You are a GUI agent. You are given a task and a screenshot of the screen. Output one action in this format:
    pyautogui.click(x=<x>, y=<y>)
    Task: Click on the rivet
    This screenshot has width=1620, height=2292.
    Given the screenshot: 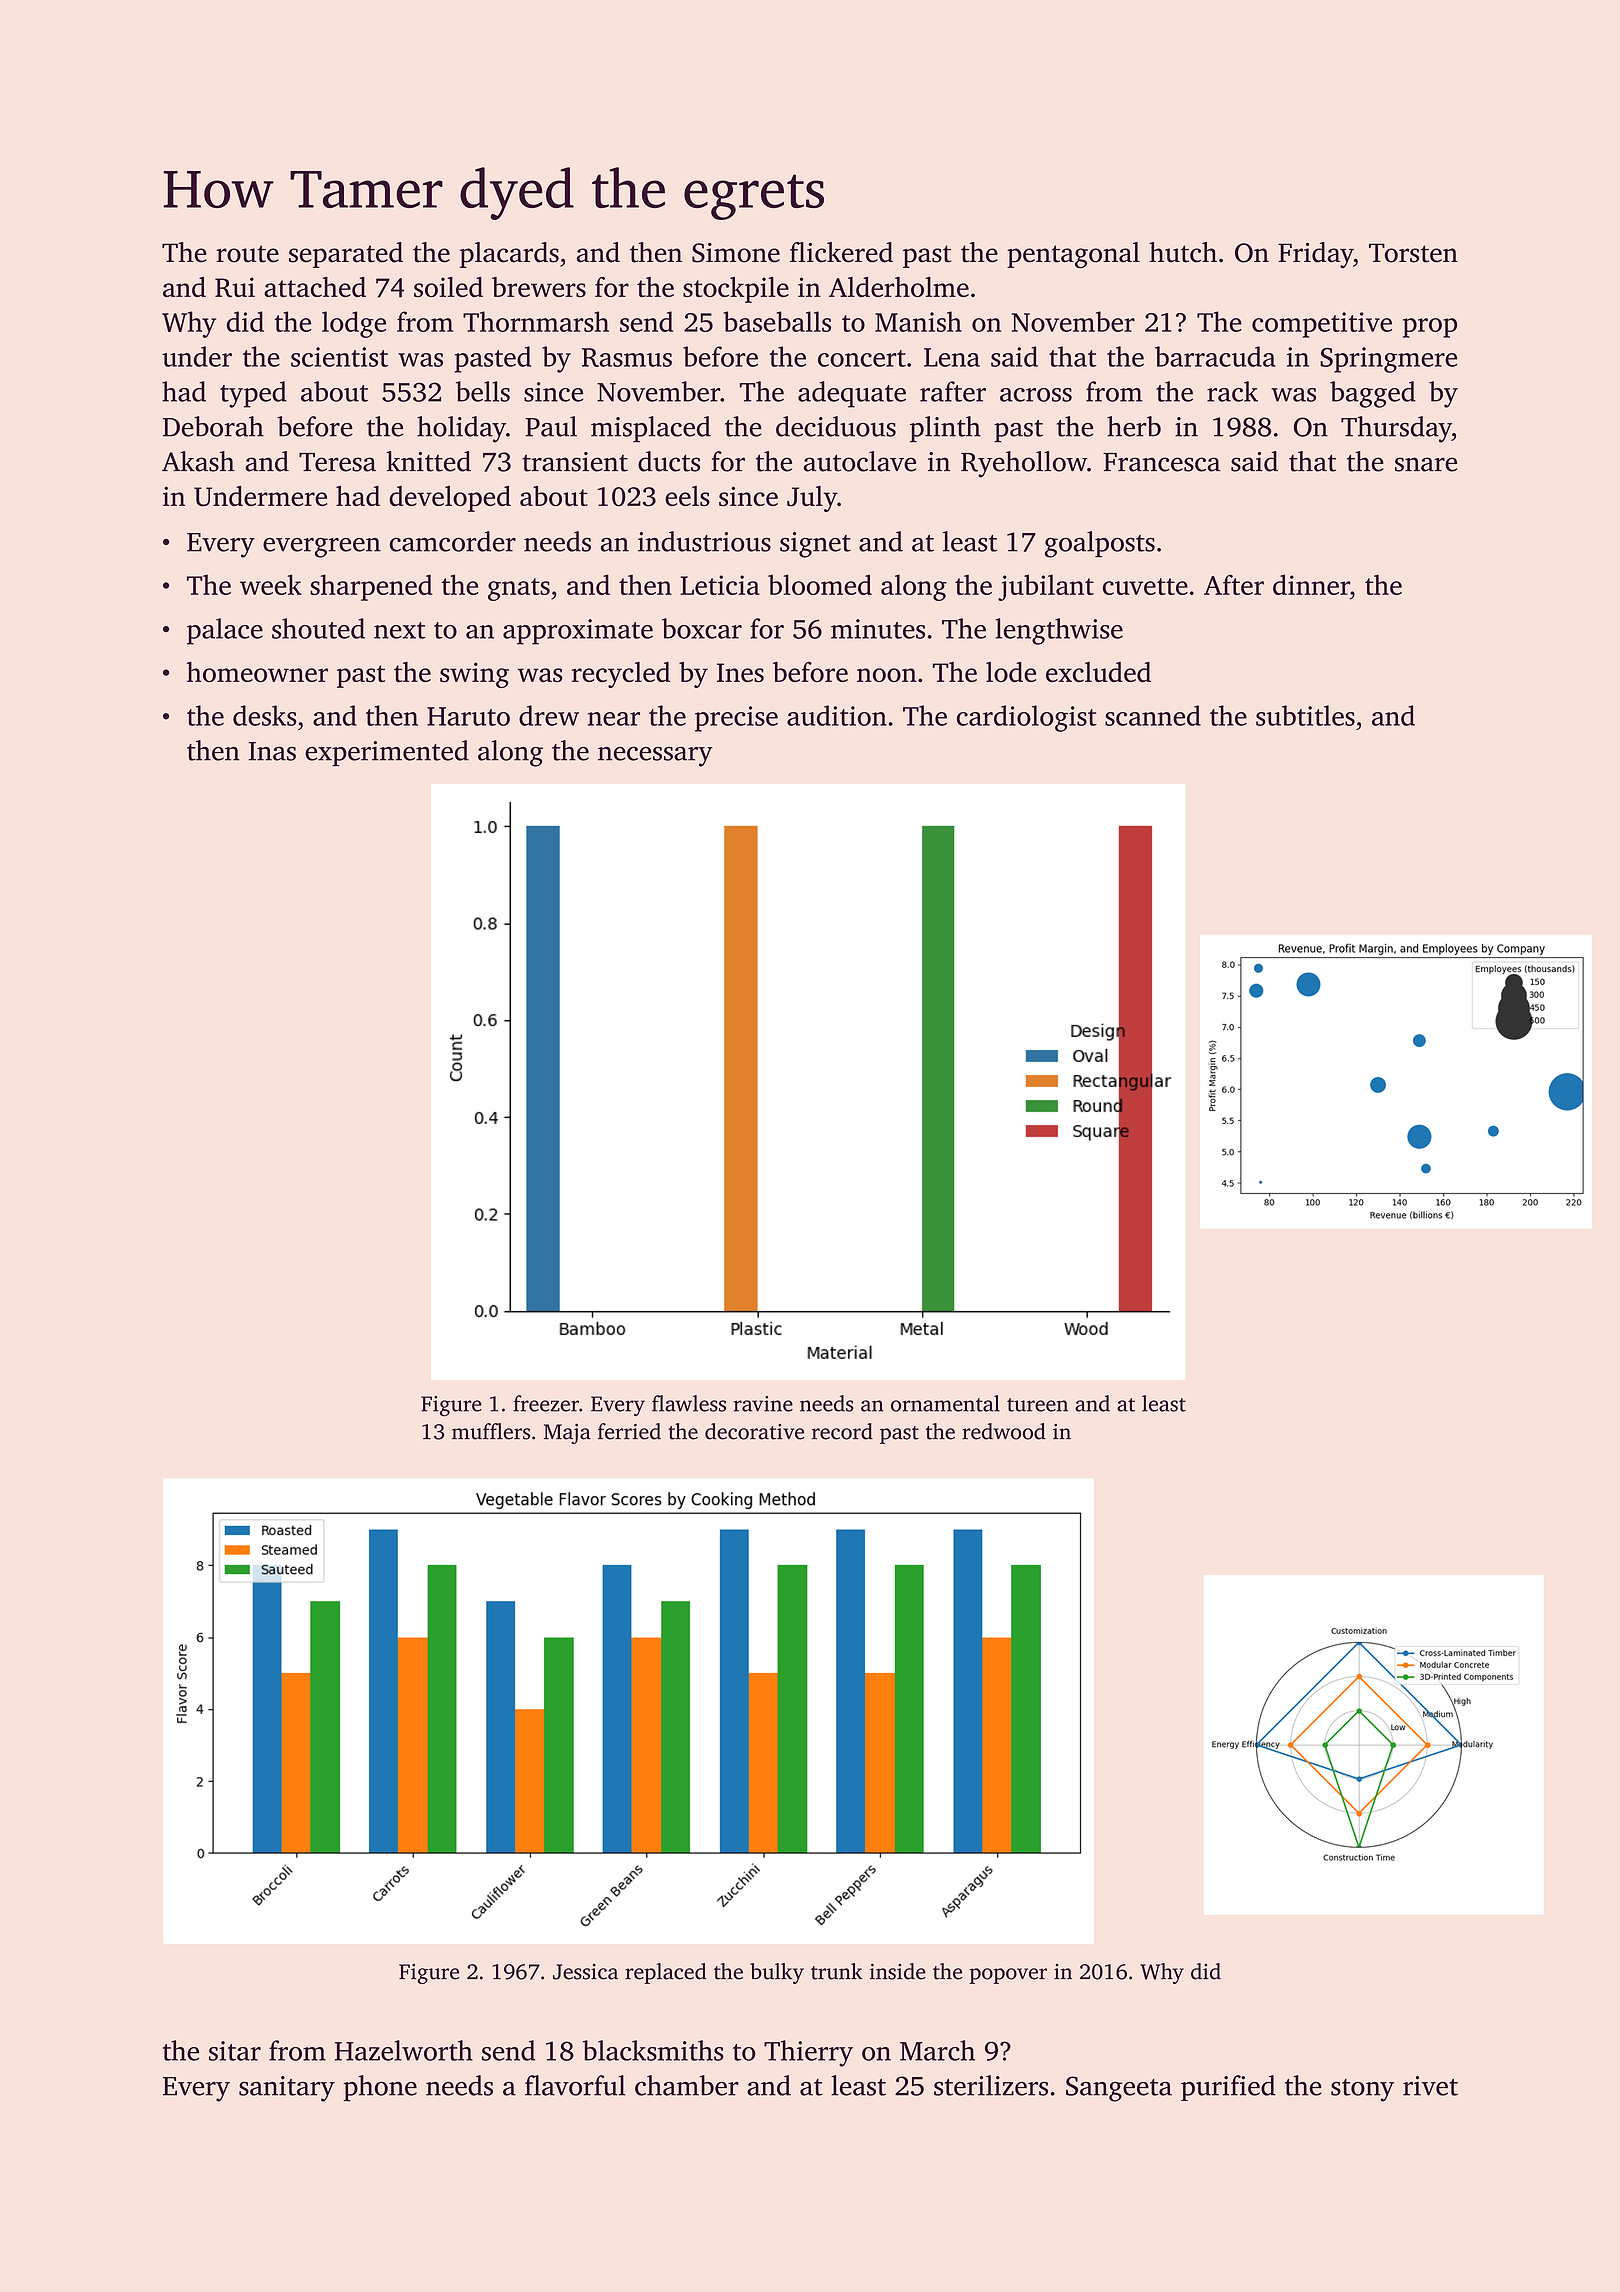 What is the action you would take?
    pyautogui.click(x=1430, y=2086)
